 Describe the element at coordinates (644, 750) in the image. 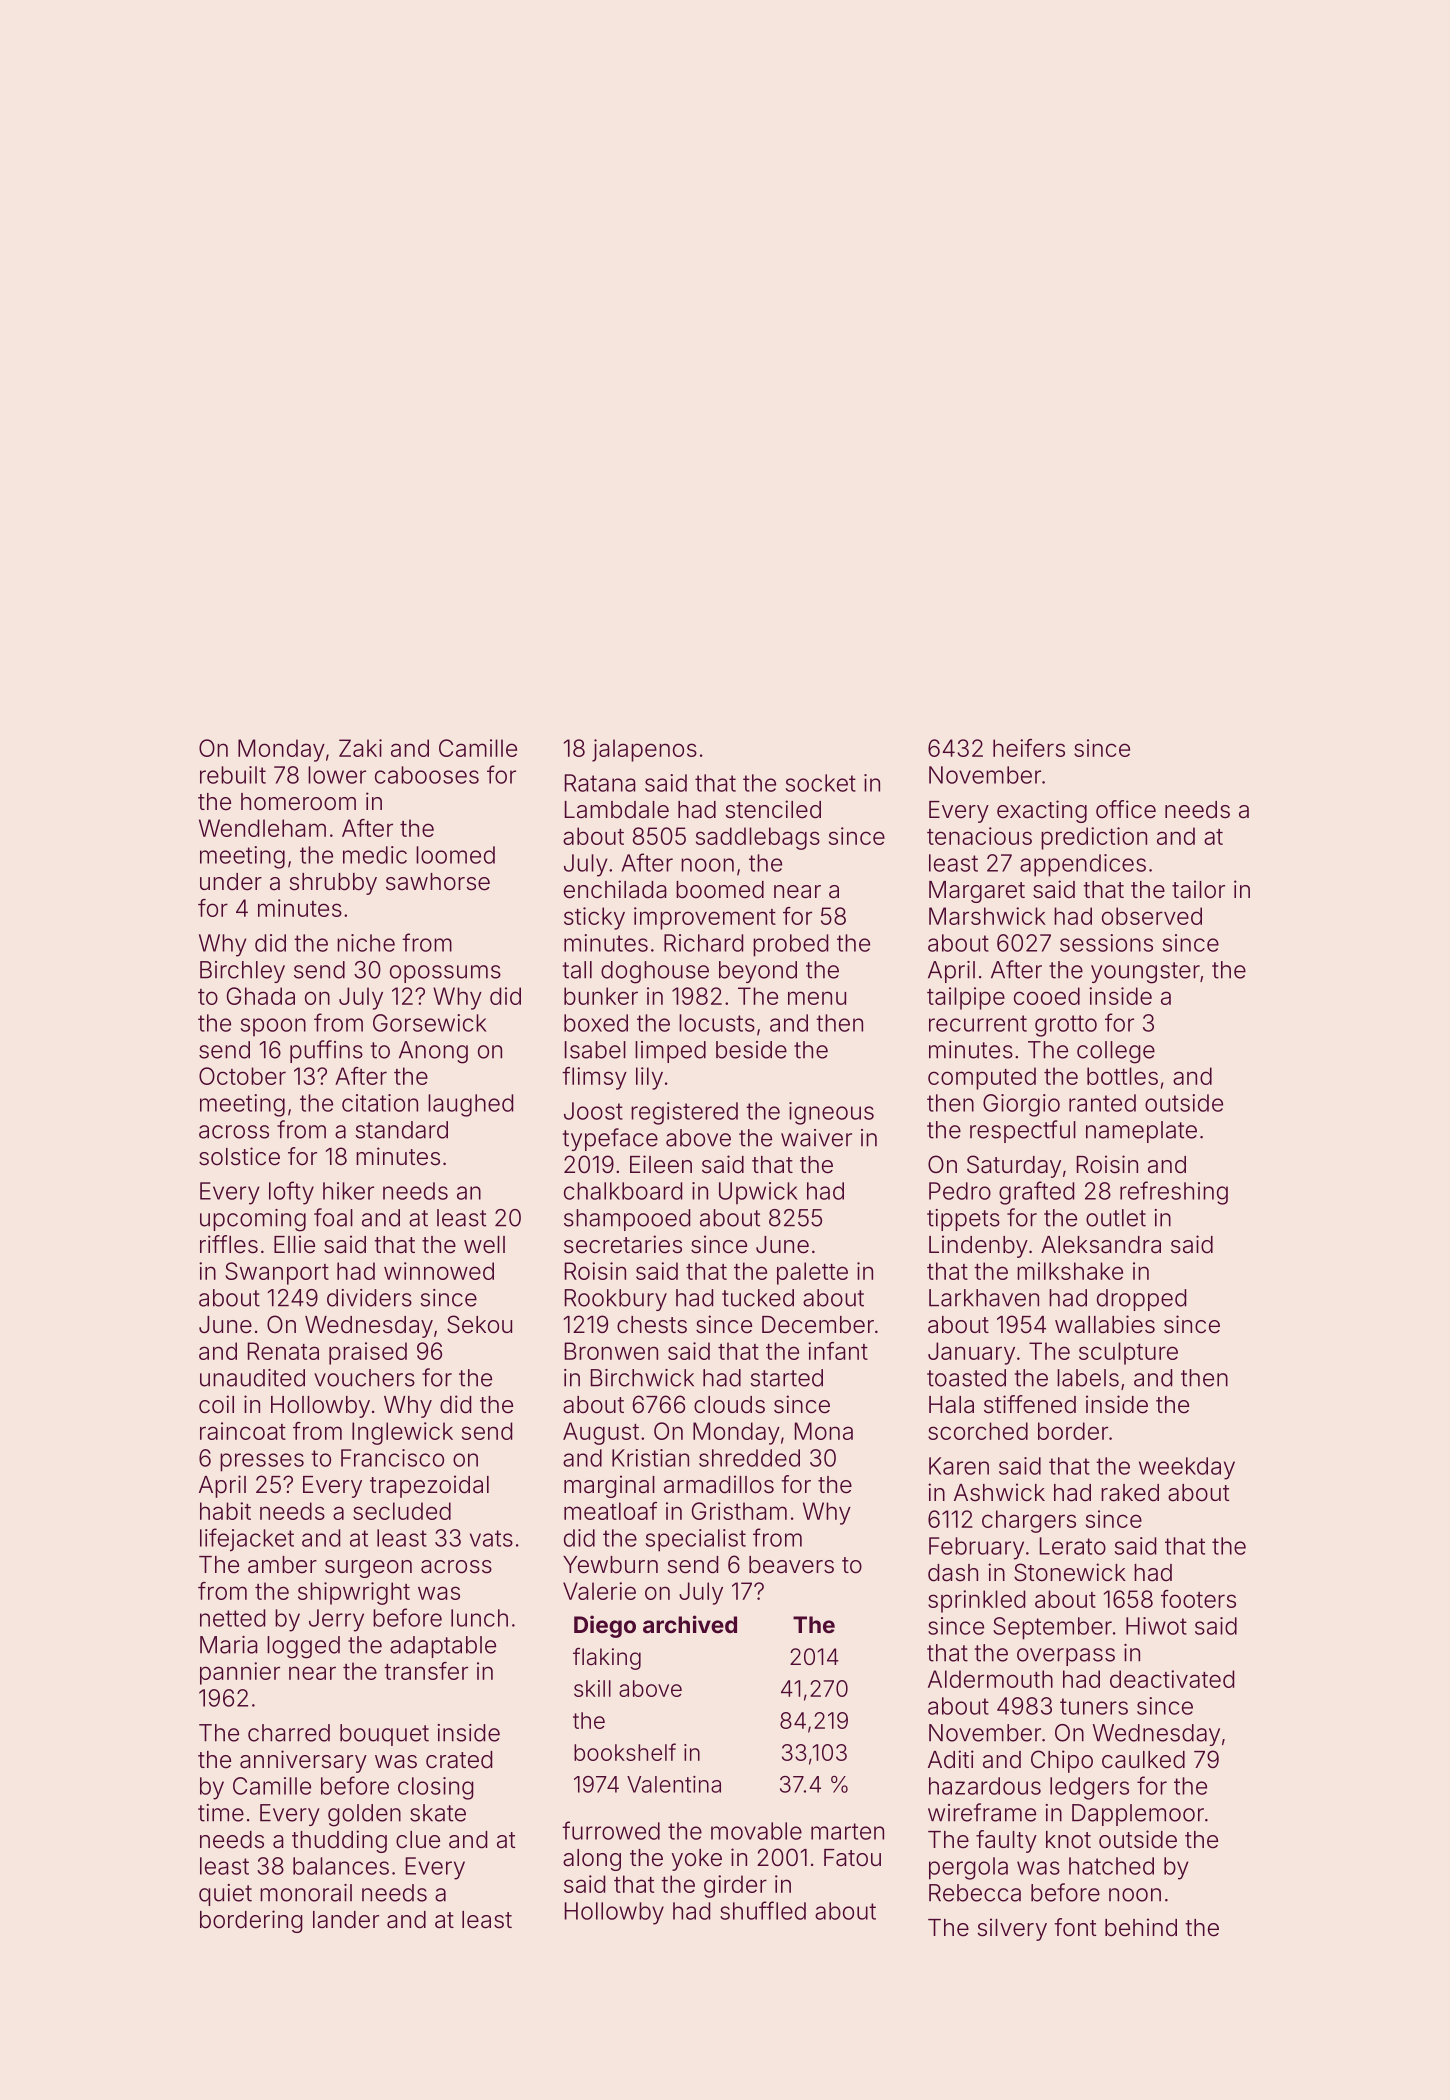

I see `jalapenos` at that location.
